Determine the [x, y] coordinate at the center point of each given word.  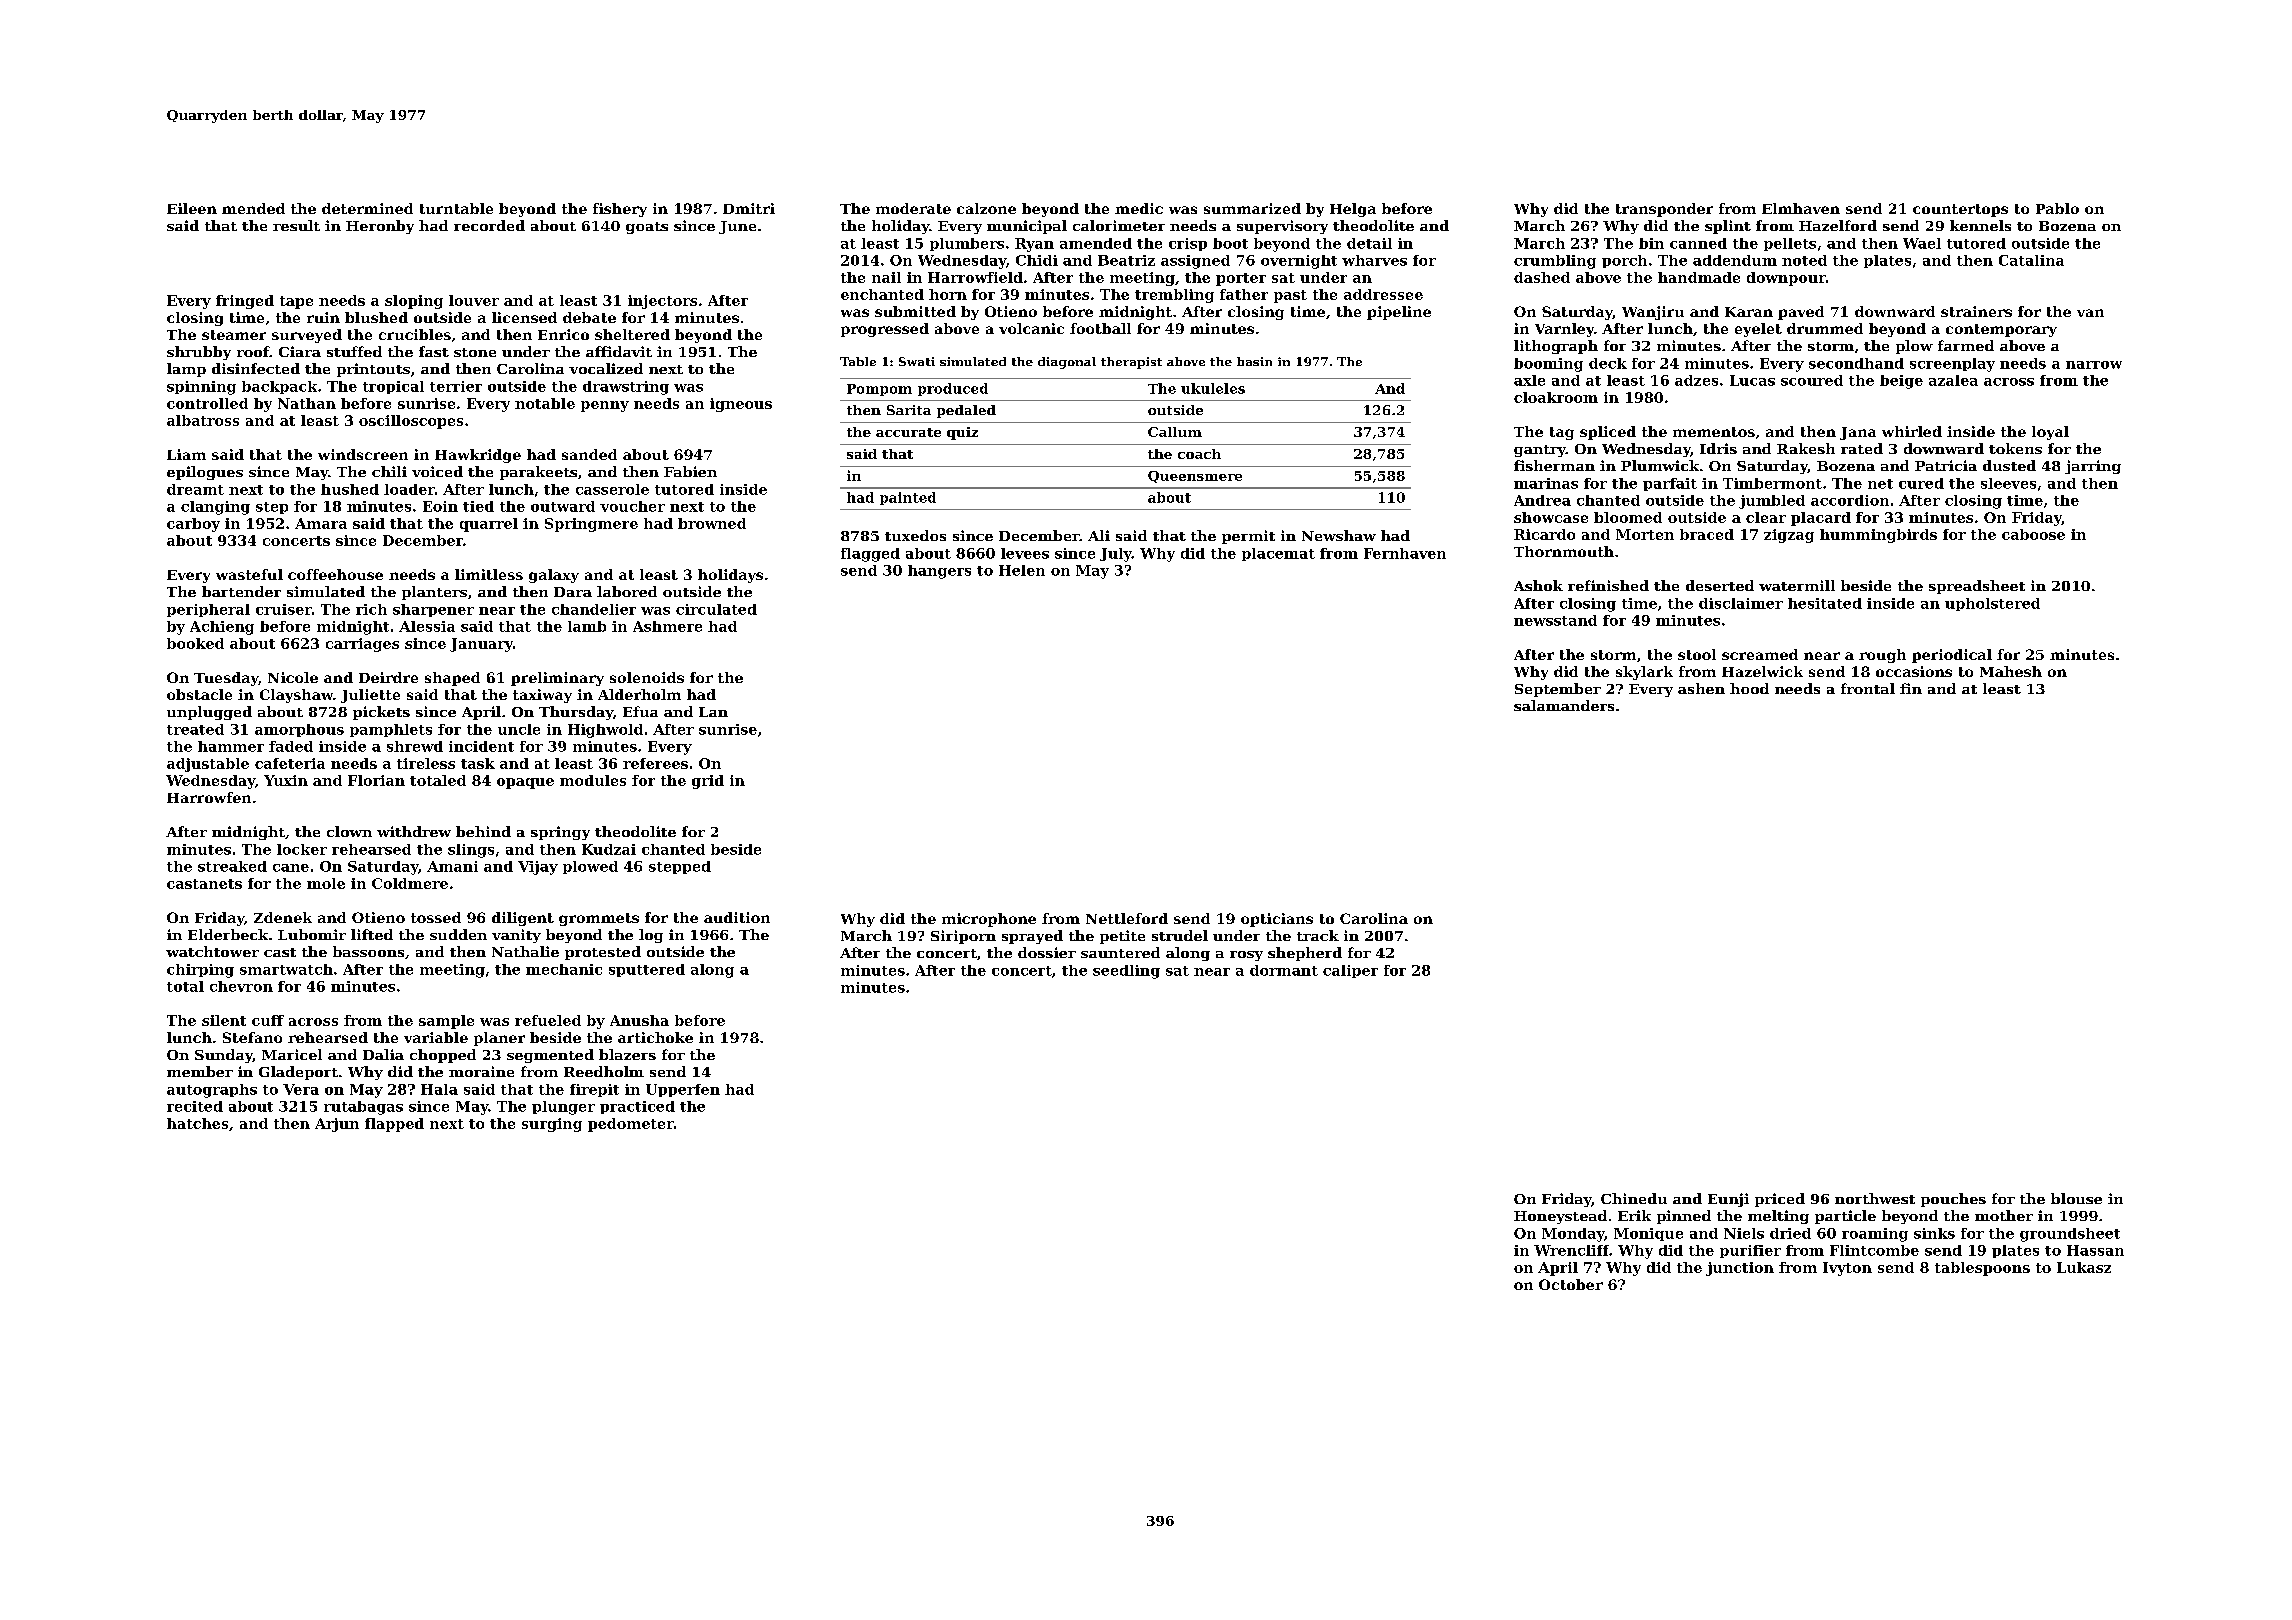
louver [474, 300]
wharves [1374, 260]
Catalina [2031, 260]
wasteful [249, 574]
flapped [394, 1125]
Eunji [1728, 1200]
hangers [939, 572]
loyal [2050, 433]
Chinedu [1634, 1198]
